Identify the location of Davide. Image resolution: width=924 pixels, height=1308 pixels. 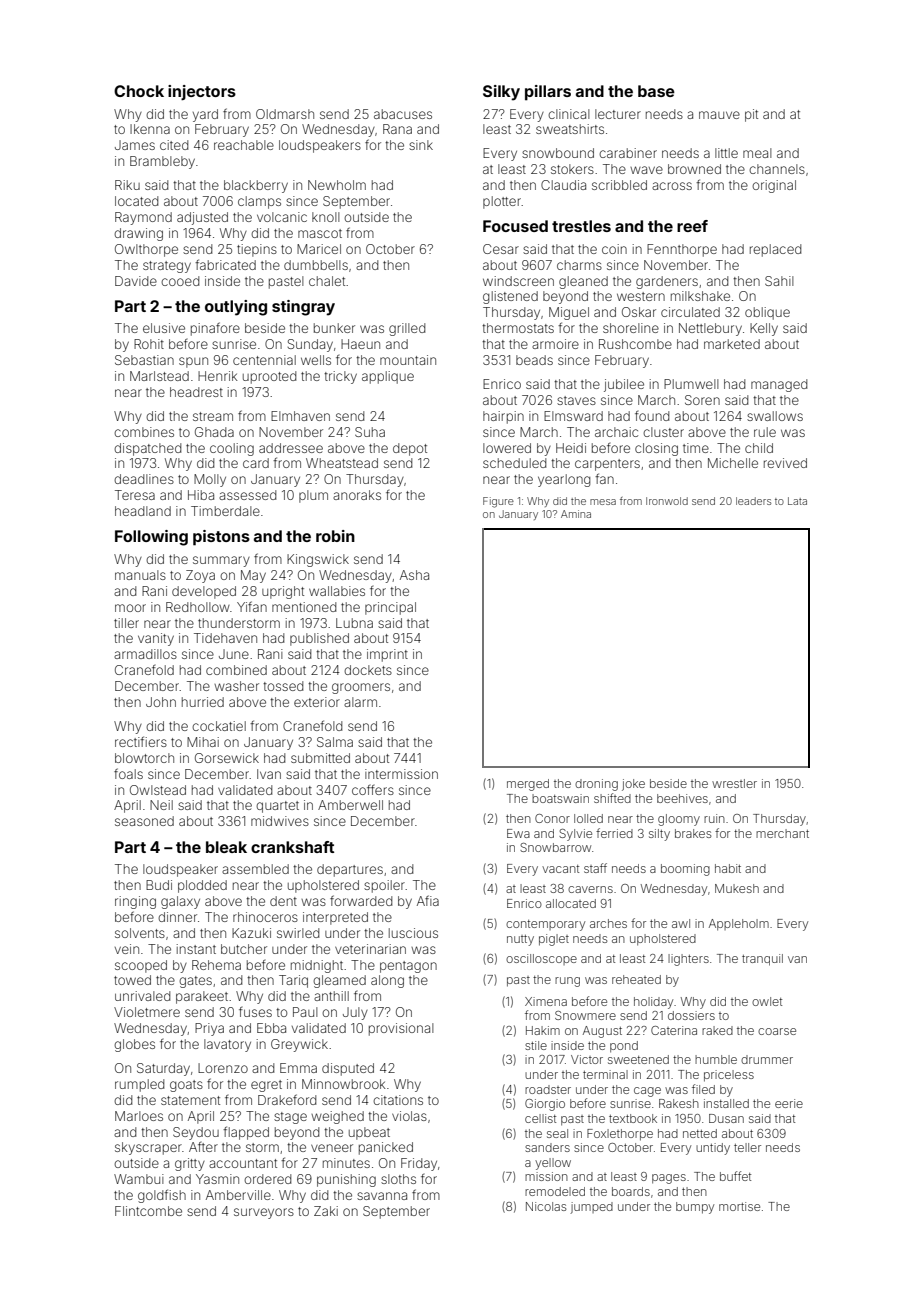
(136, 281).
